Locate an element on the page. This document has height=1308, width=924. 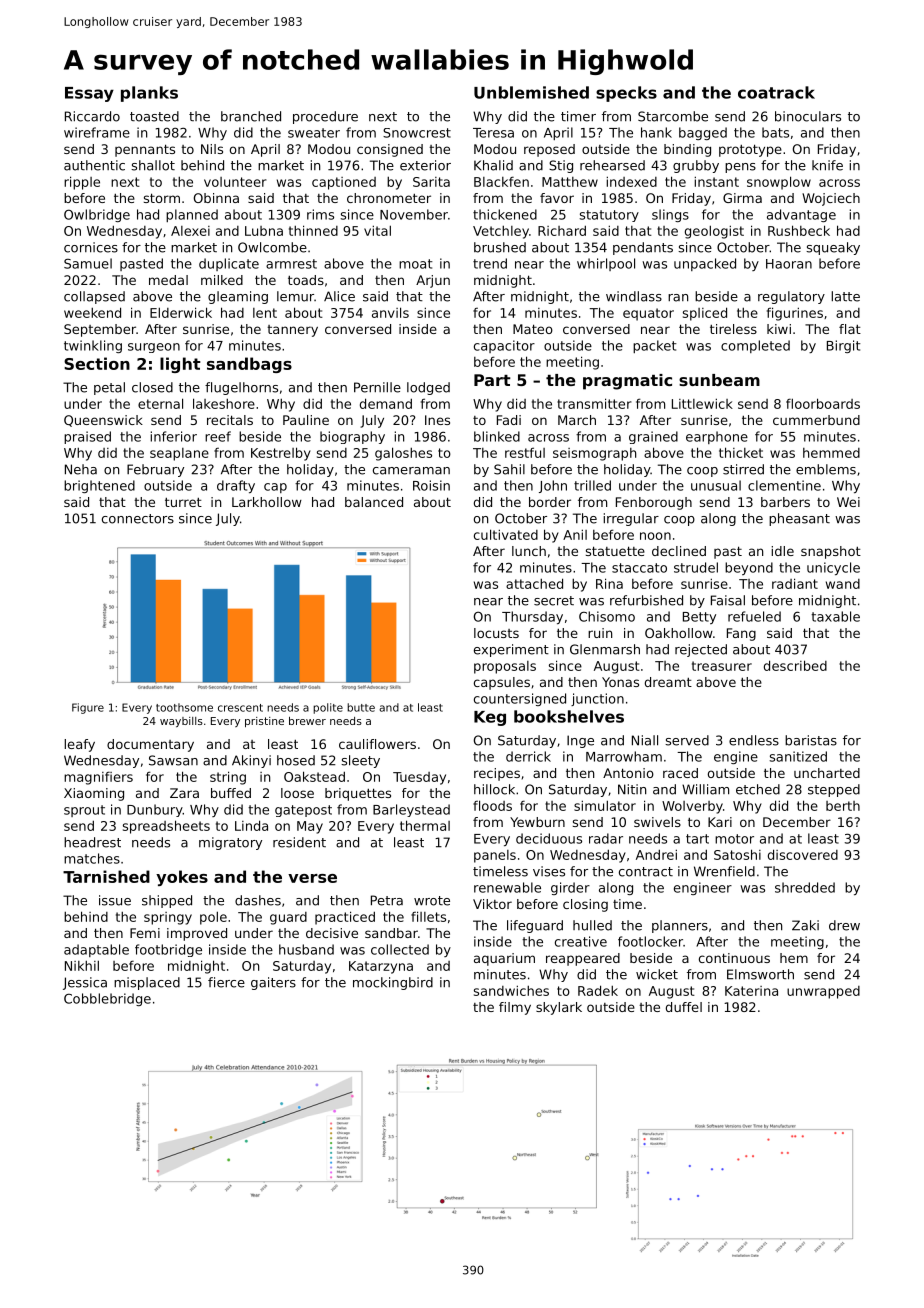
unwrapped is located at coordinates (823, 992).
